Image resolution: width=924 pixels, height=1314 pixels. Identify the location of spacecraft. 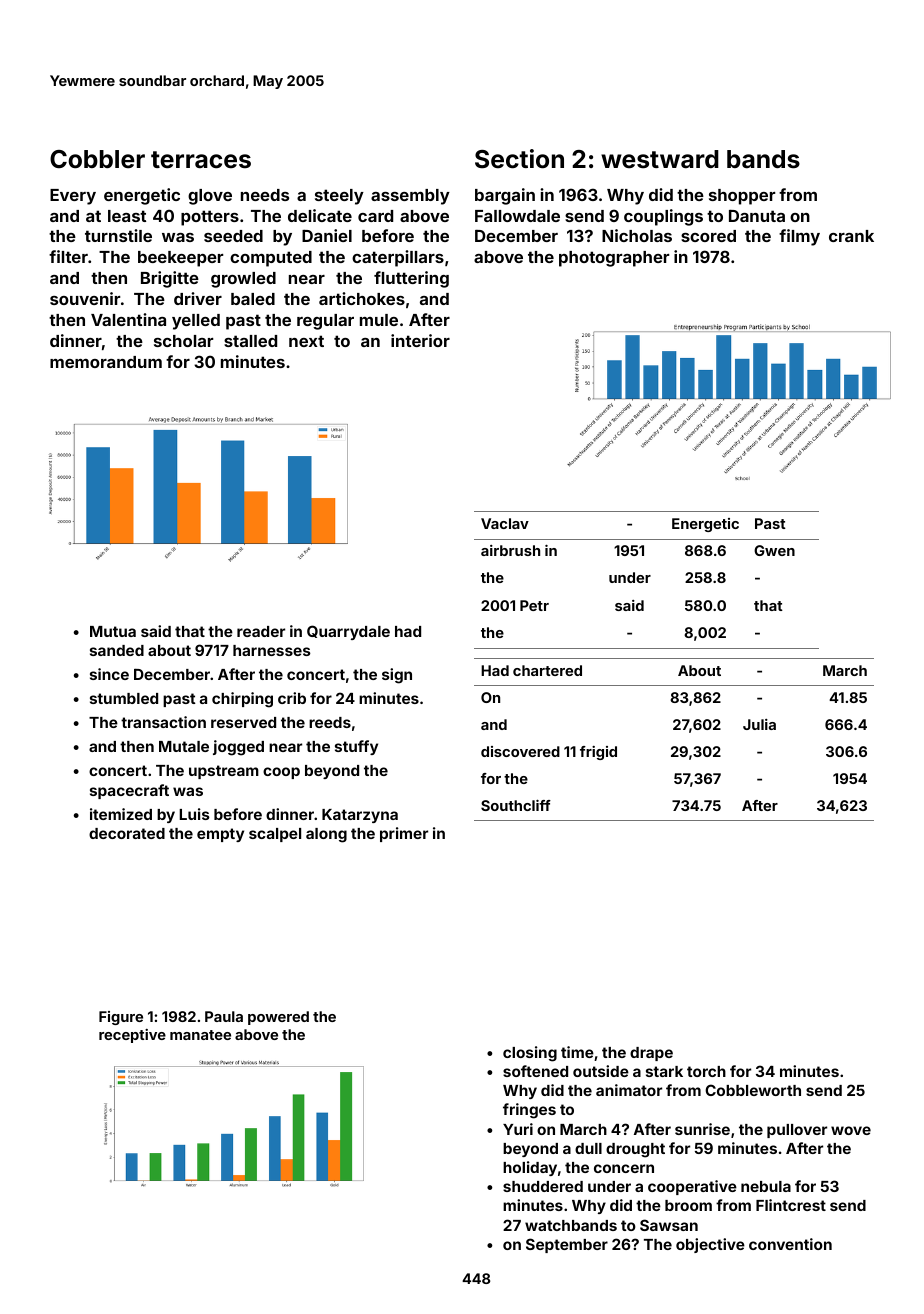
(129, 791).
